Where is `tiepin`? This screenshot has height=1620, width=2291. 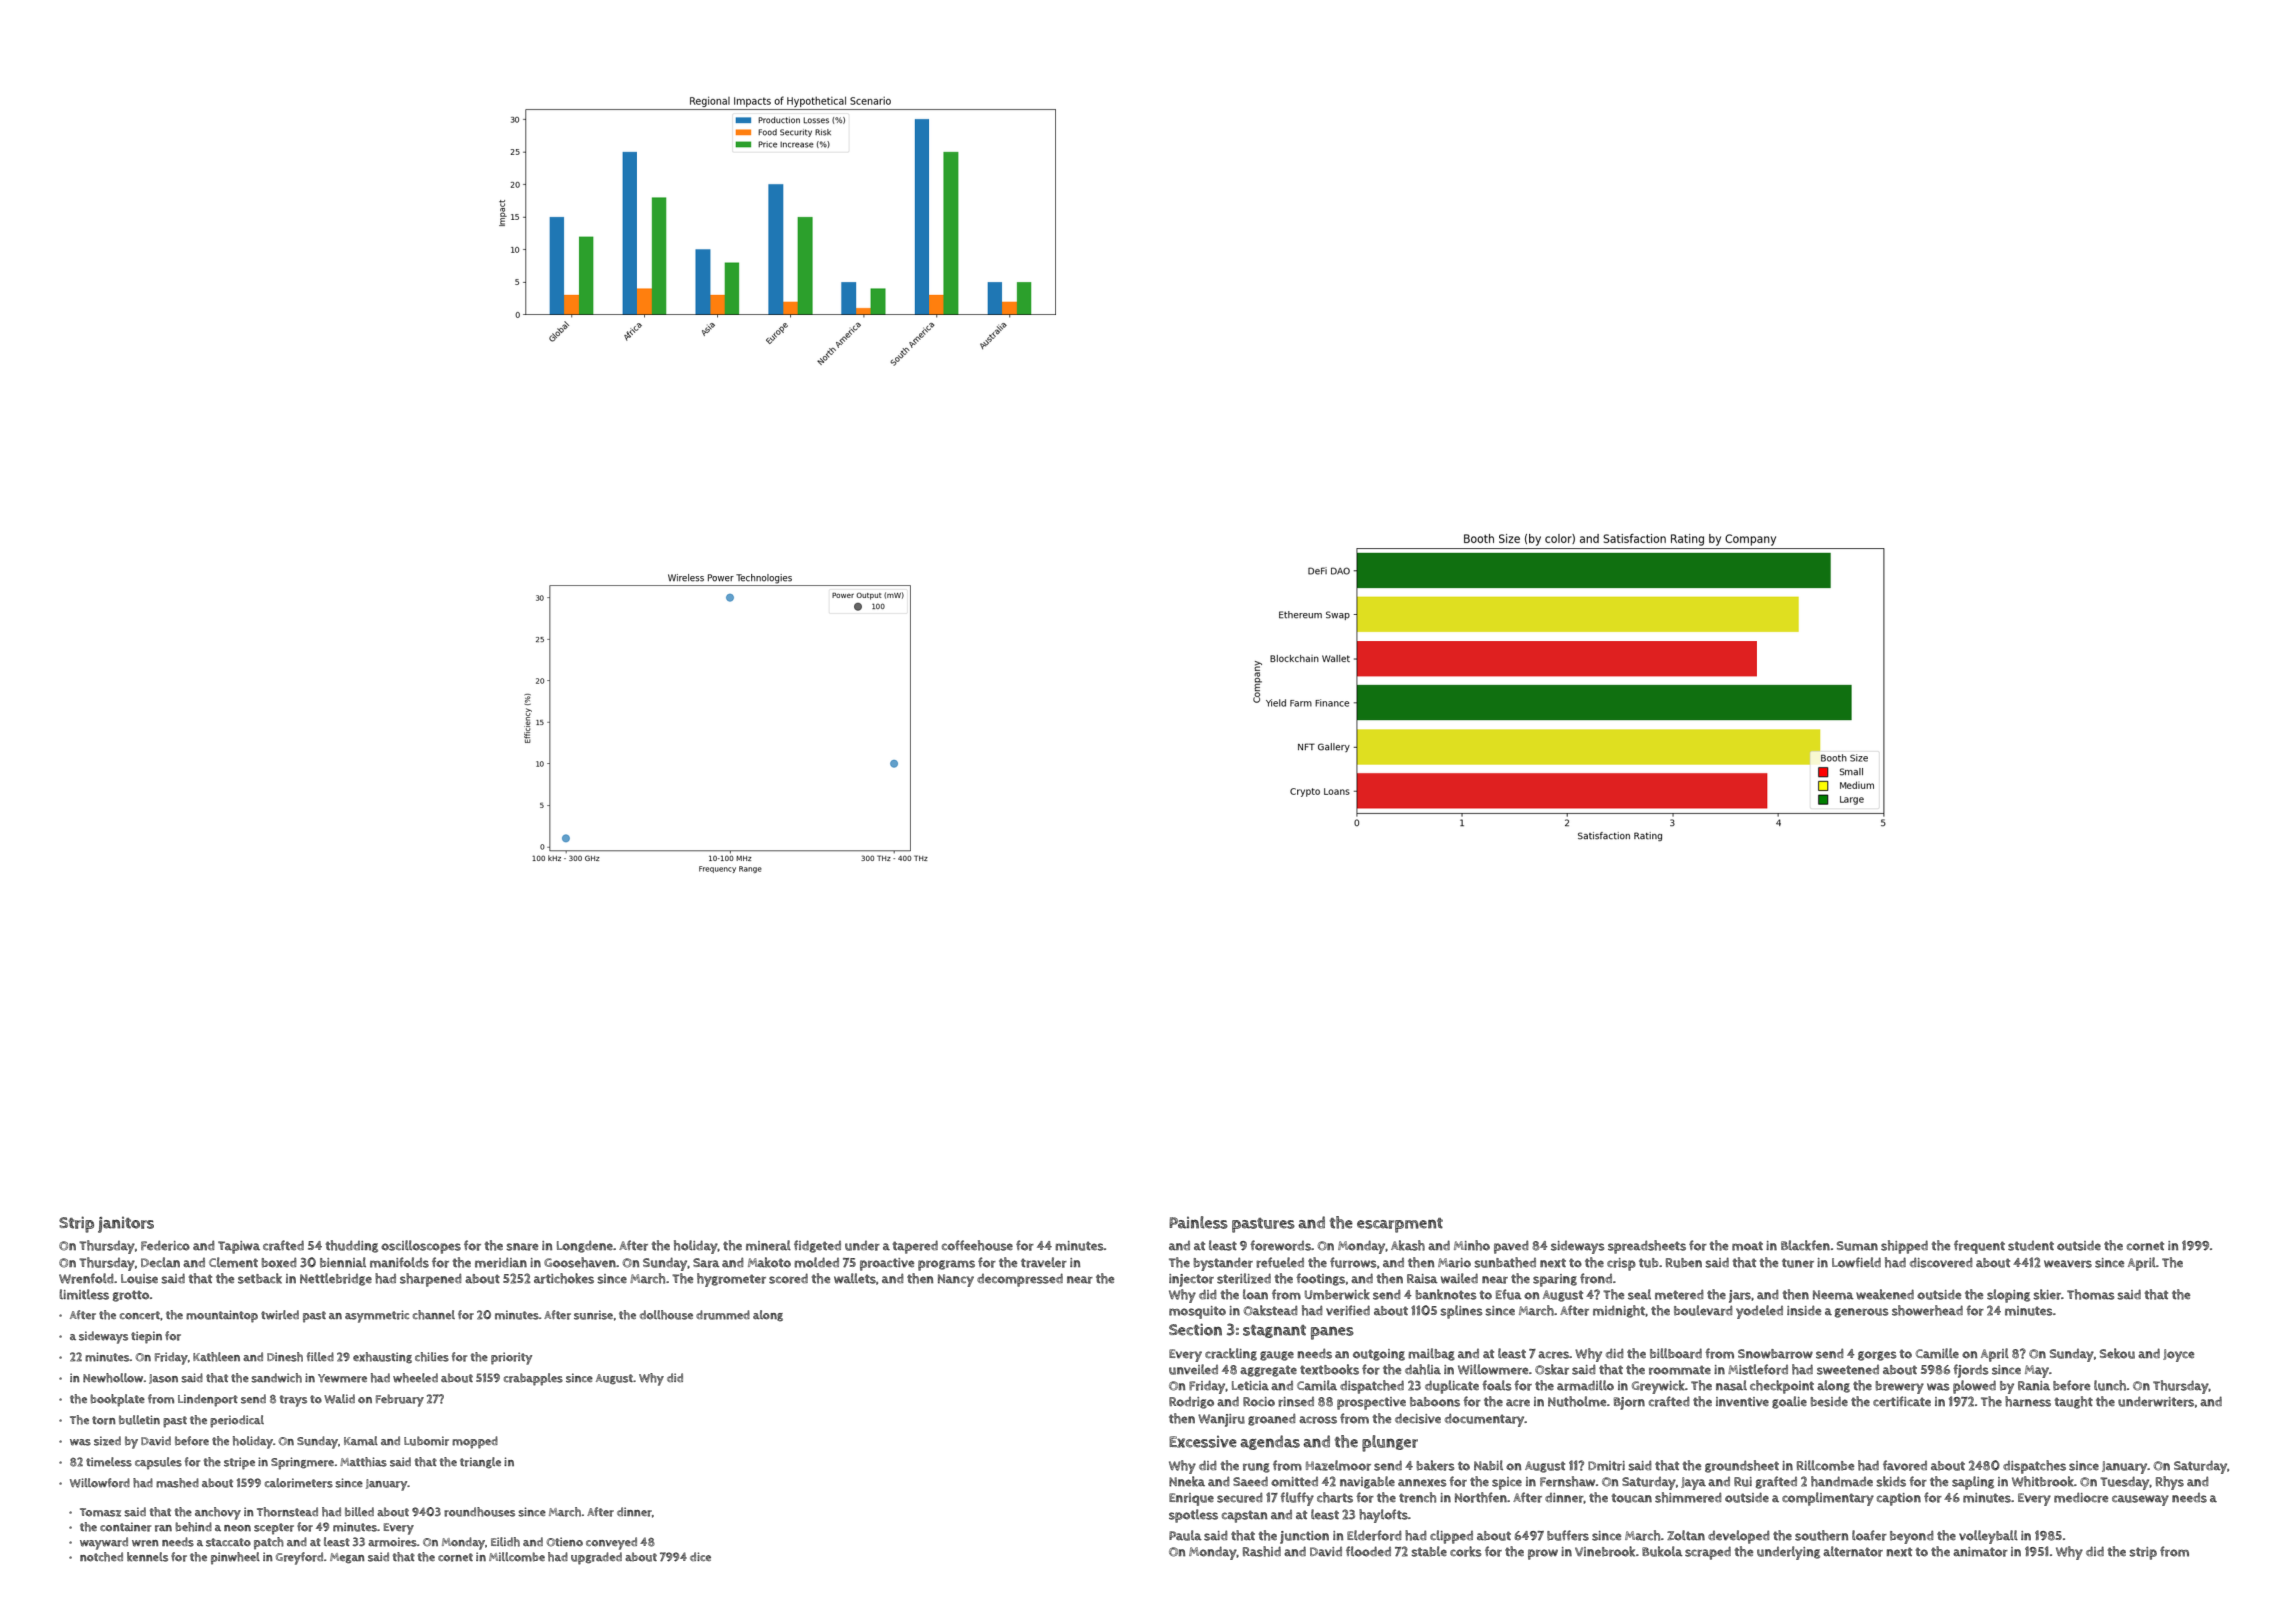
tiepin is located at coordinates (146, 1337).
